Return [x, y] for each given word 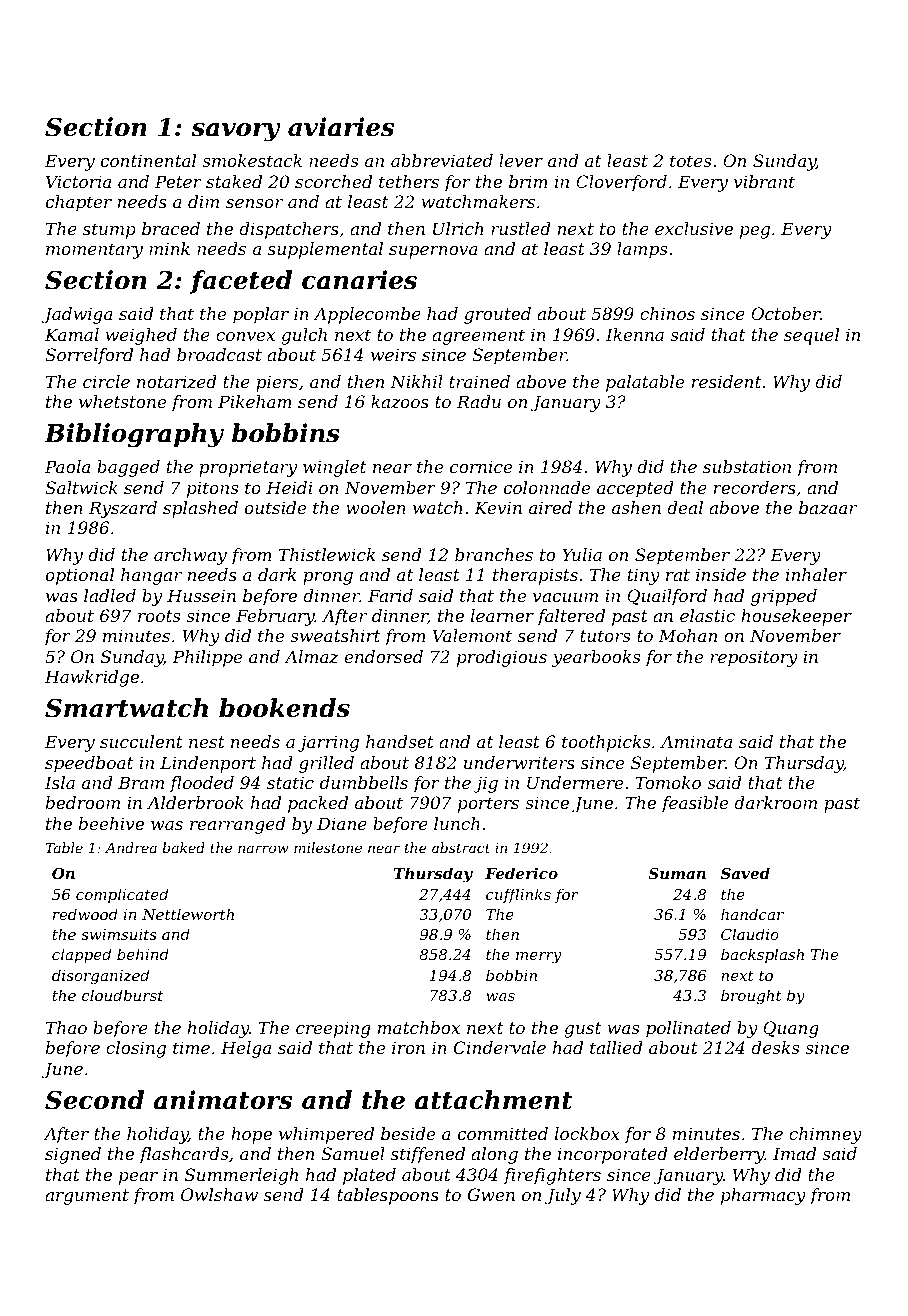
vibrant [764, 181]
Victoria [78, 181]
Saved [745, 873]
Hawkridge [92, 678]
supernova [433, 252]
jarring [328, 743]
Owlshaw [219, 1194]
